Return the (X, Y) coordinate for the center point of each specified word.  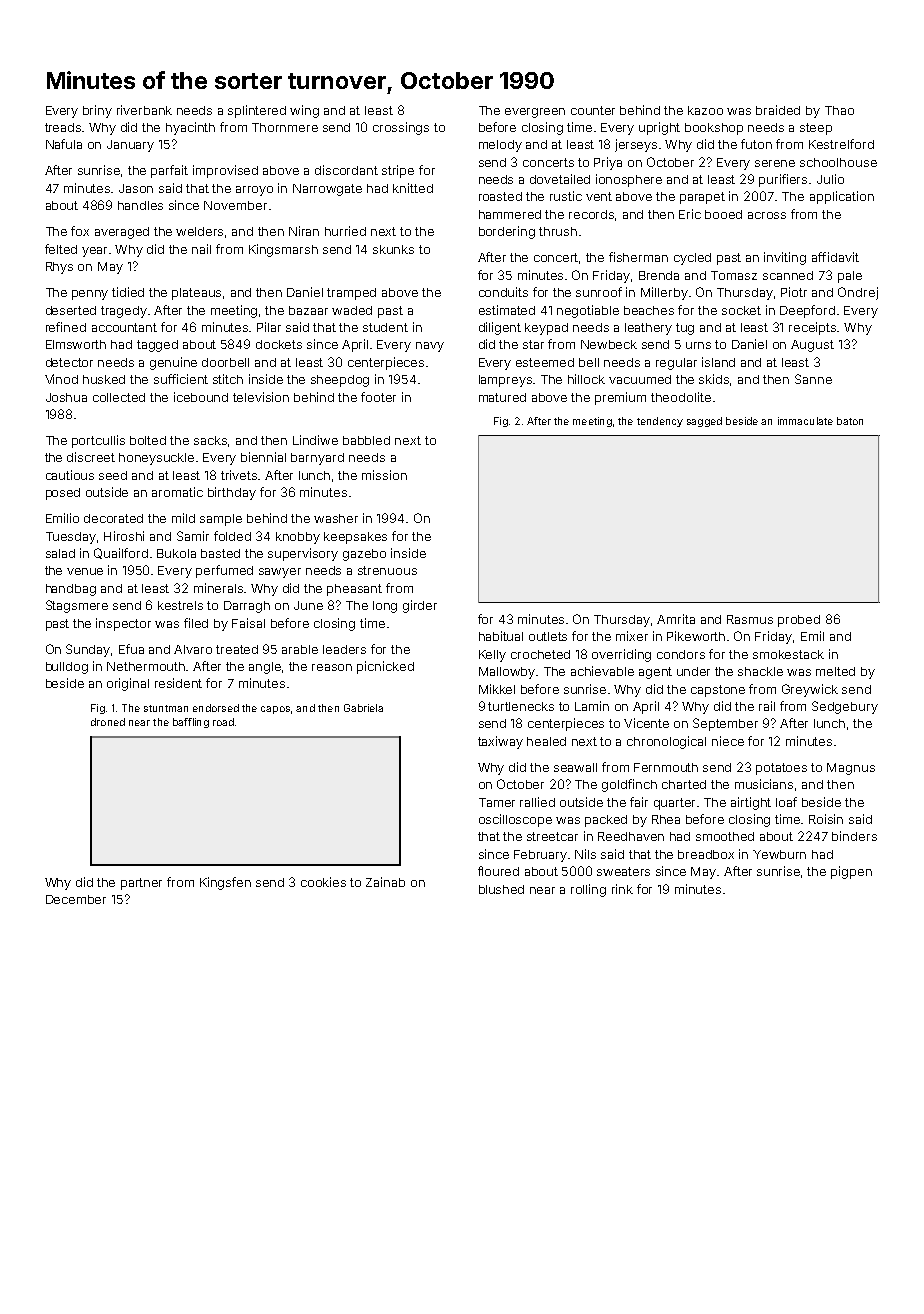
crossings (401, 128)
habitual (501, 636)
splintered (257, 111)
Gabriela (363, 708)
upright (659, 128)
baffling (191, 723)
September (725, 724)
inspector (123, 624)
